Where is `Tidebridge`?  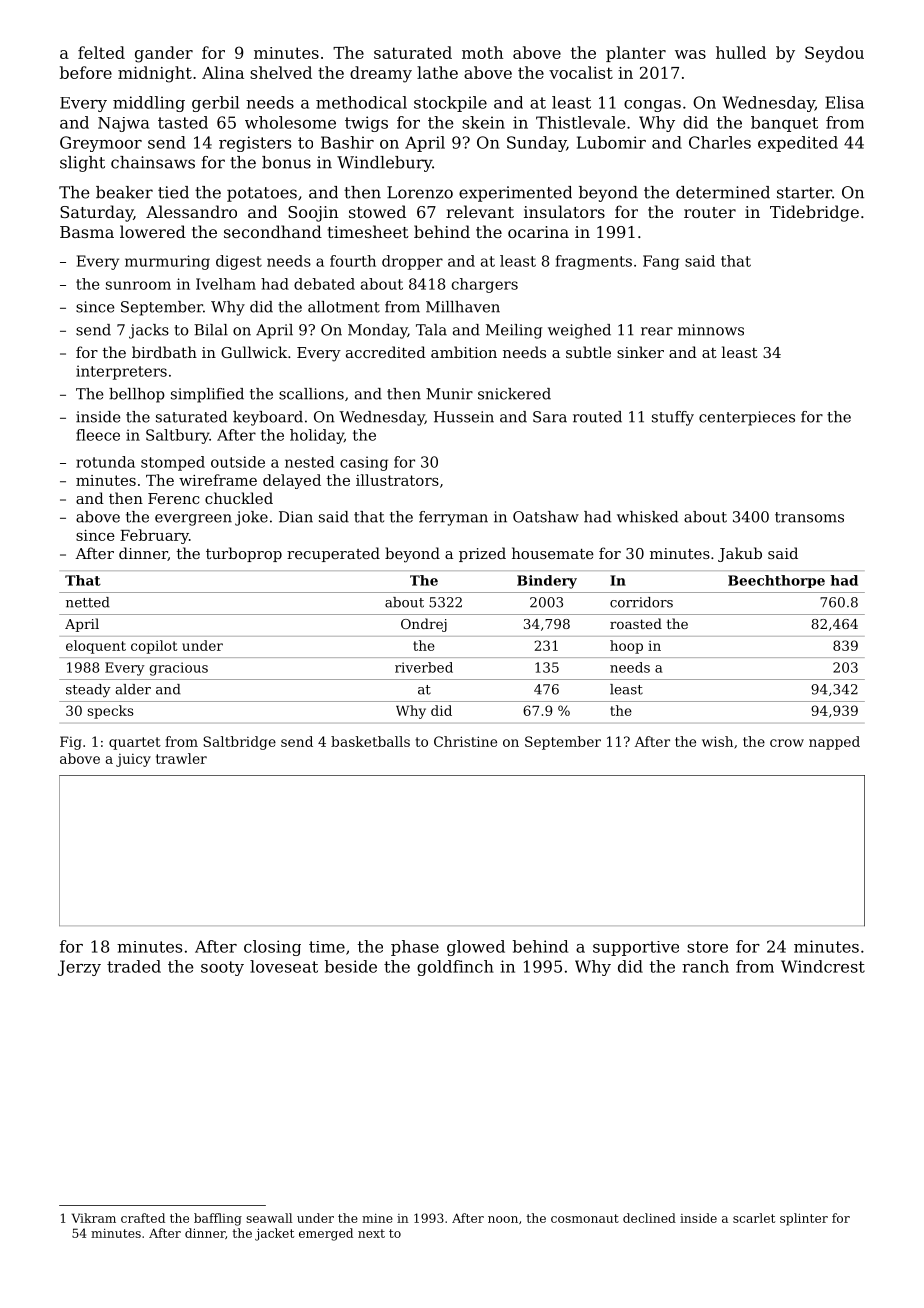 Tidebridge is located at coordinates (814, 213).
